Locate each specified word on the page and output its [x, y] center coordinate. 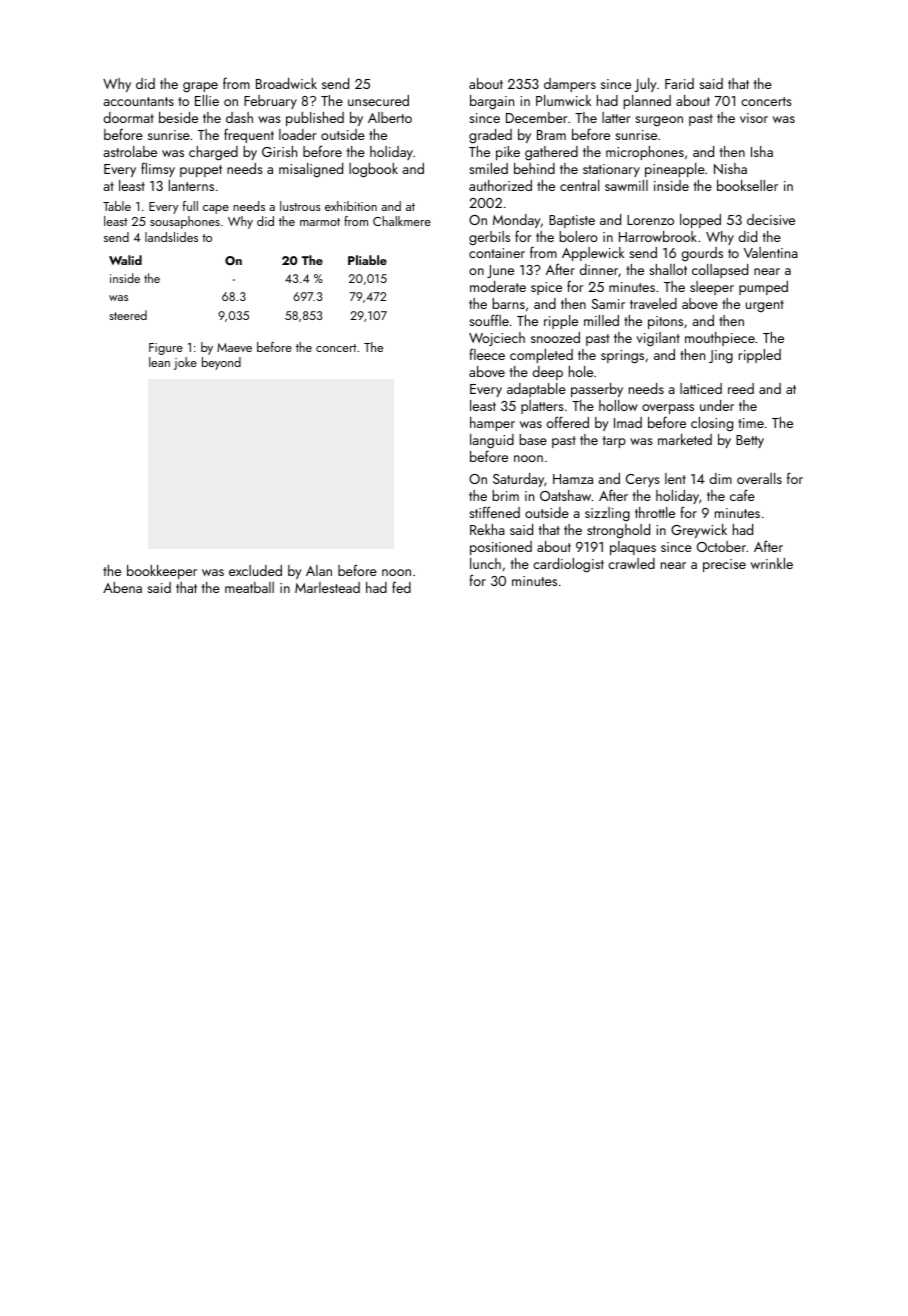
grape [200, 87]
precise [724, 565]
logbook [373, 170]
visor [754, 118]
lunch [485, 563]
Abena [122, 587]
